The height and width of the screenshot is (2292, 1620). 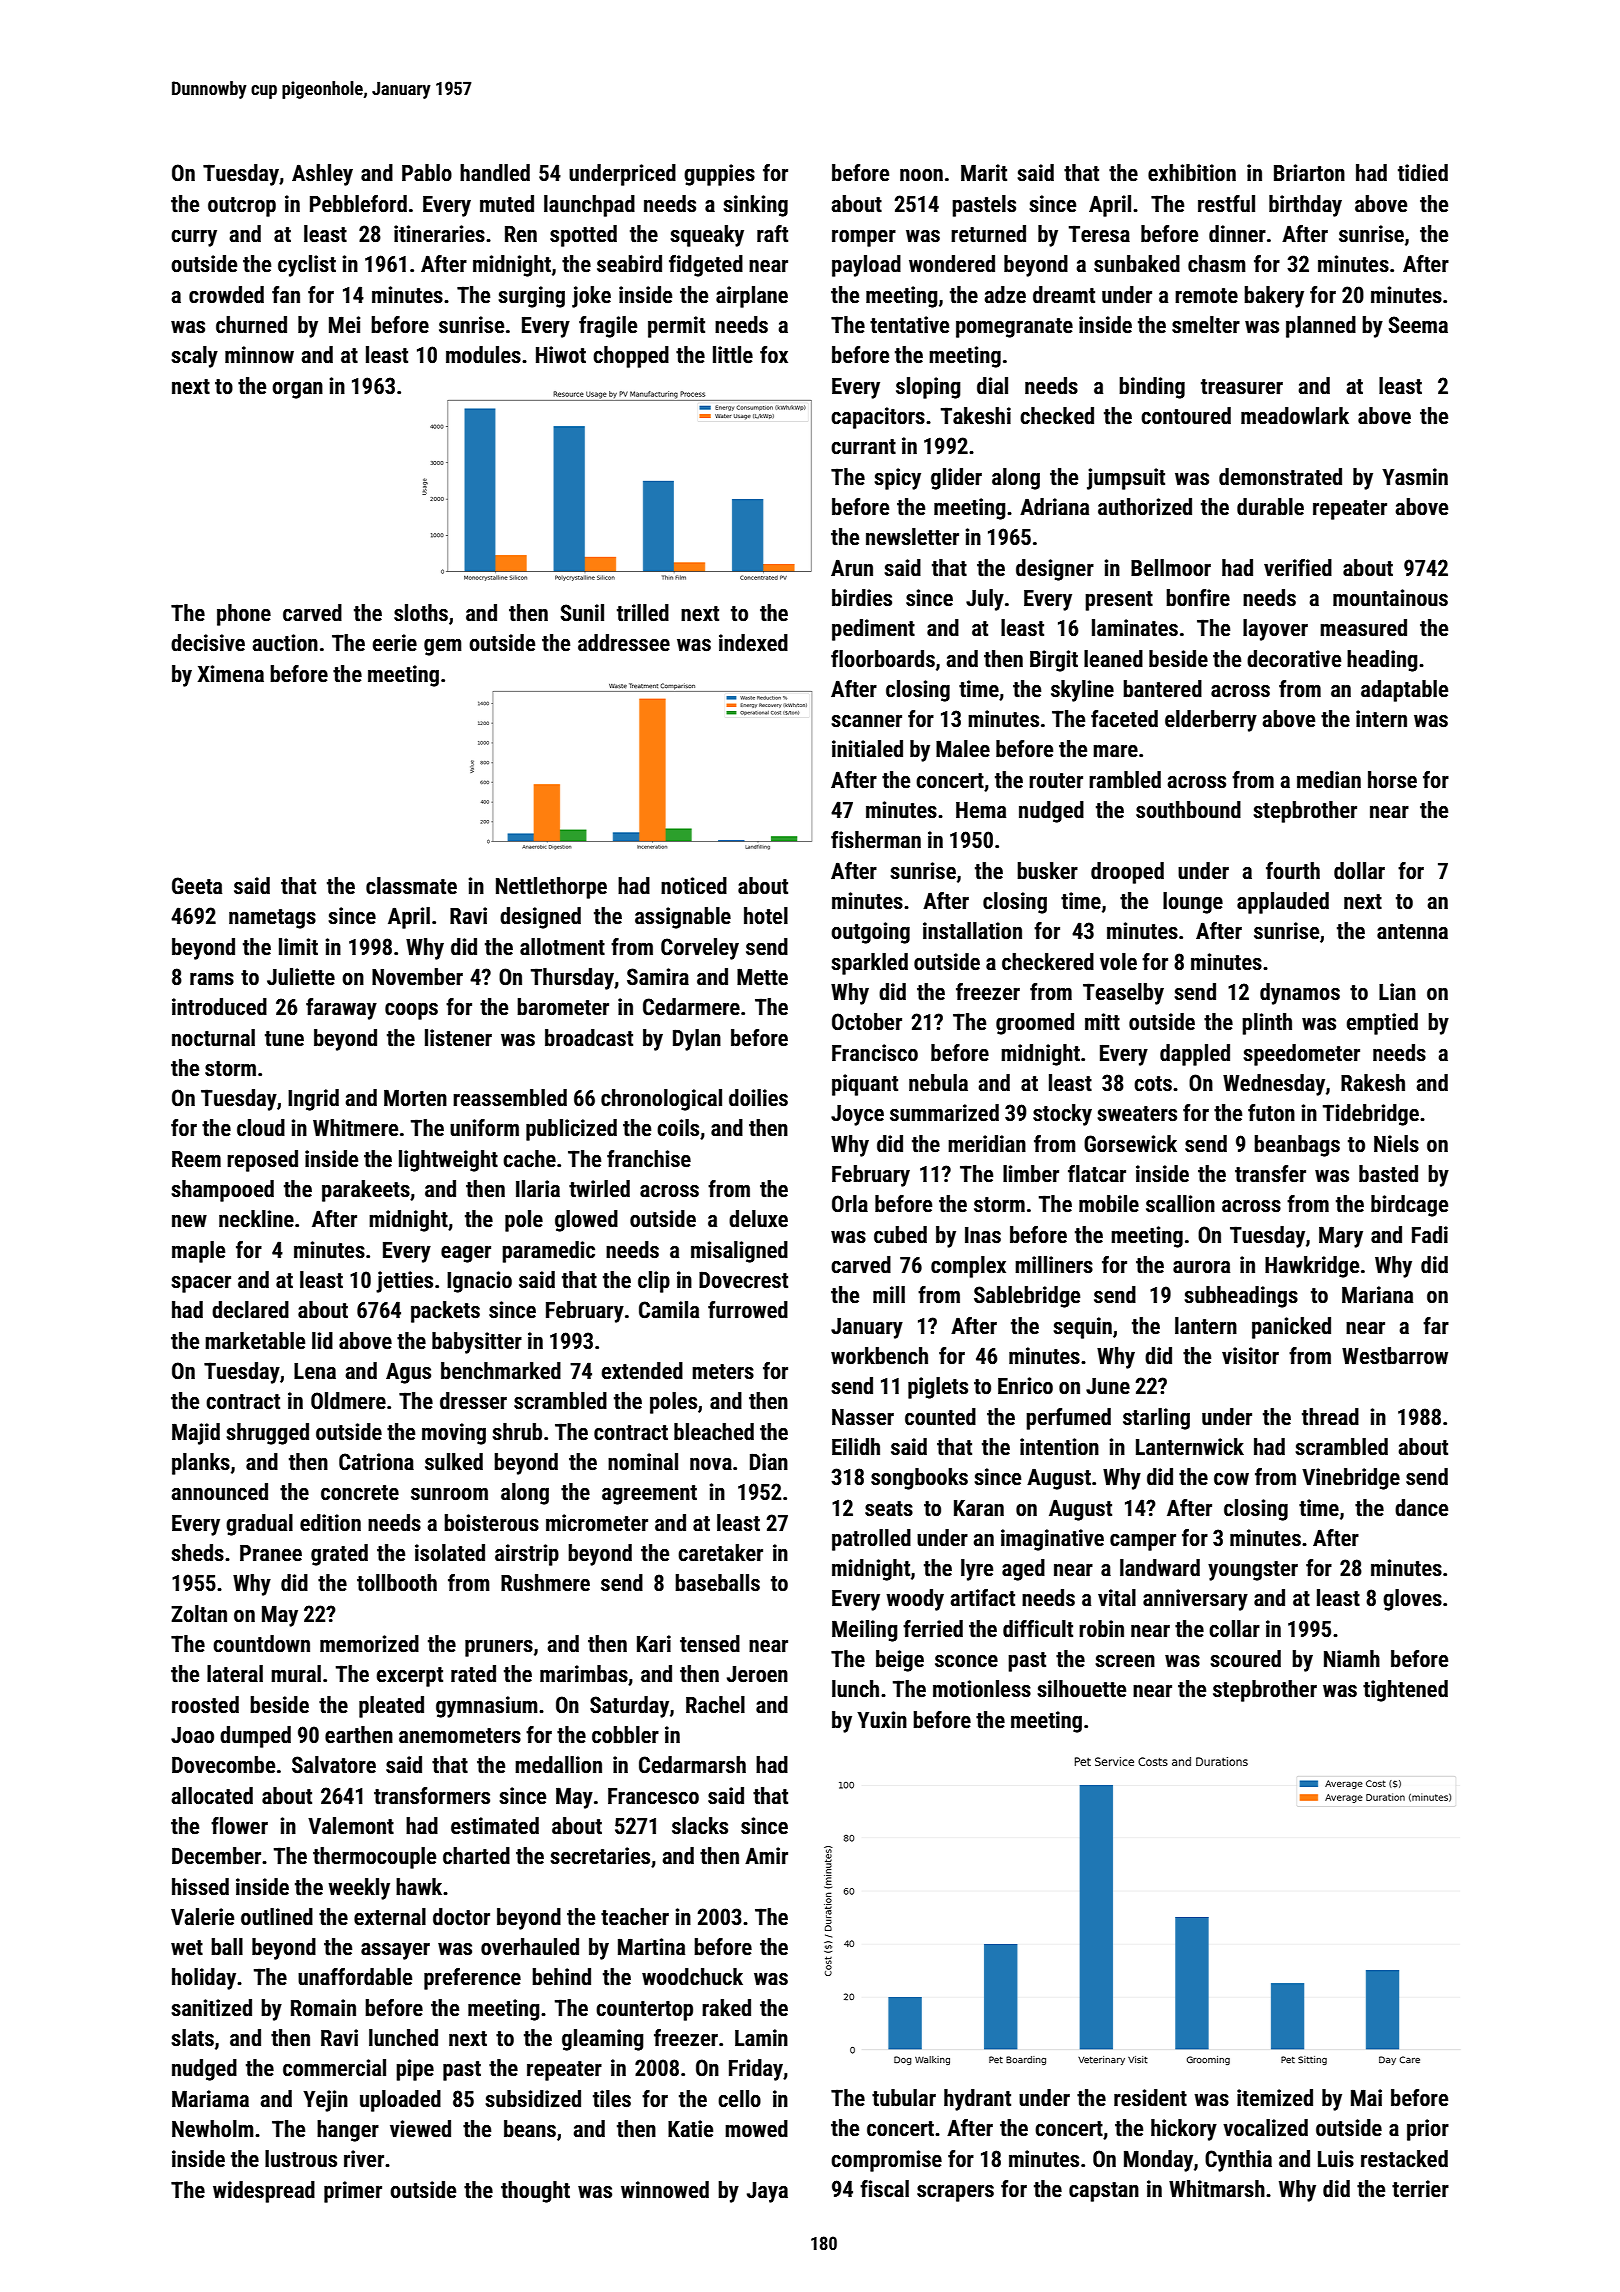 What do you see at coordinates (1192, 173) in the screenshot?
I see `exhibition` at bounding box center [1192, 173].
